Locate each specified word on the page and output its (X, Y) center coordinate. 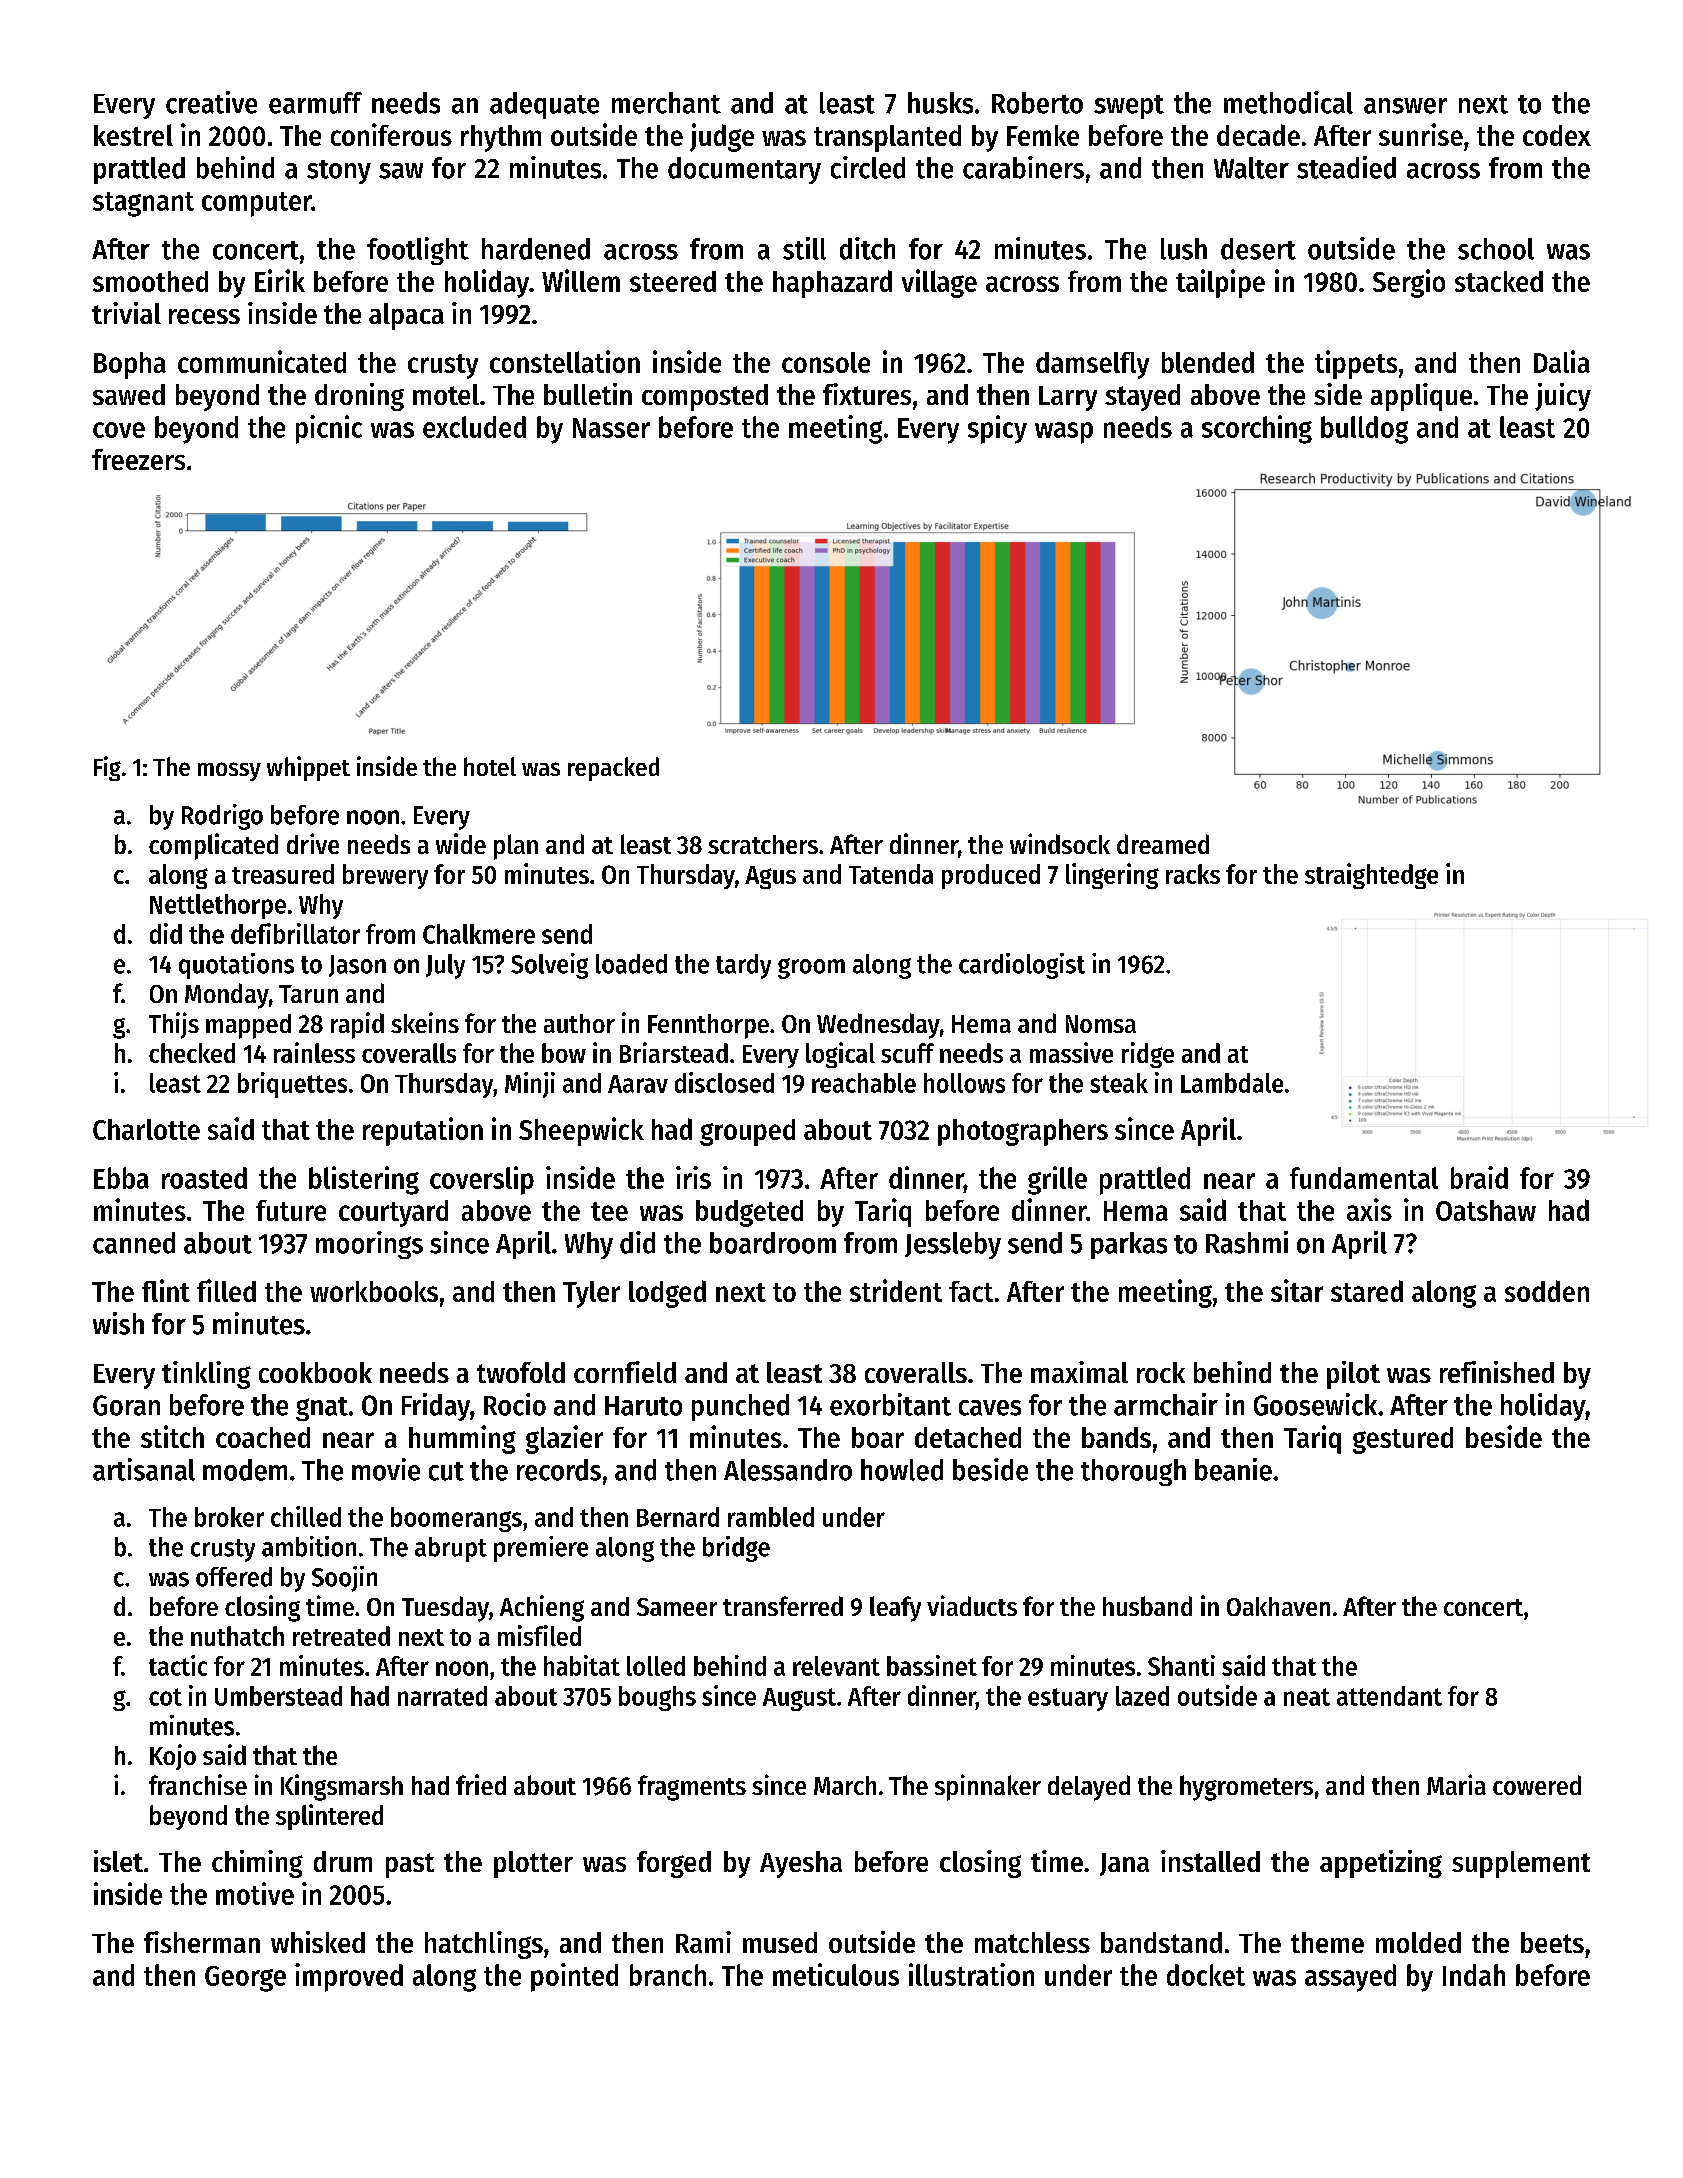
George (245, 1979)
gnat (322, 1409)
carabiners (1023, 167)
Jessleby (953, 1245)
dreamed (1163, 844)
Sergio (1409, 283)
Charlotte (146, 1129)
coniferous (391, 134)
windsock (1060, 843)
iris (693, 1177)
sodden (1547, 1291)
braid (1479, 1177)
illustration (971, 1974)
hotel (490, 766)
